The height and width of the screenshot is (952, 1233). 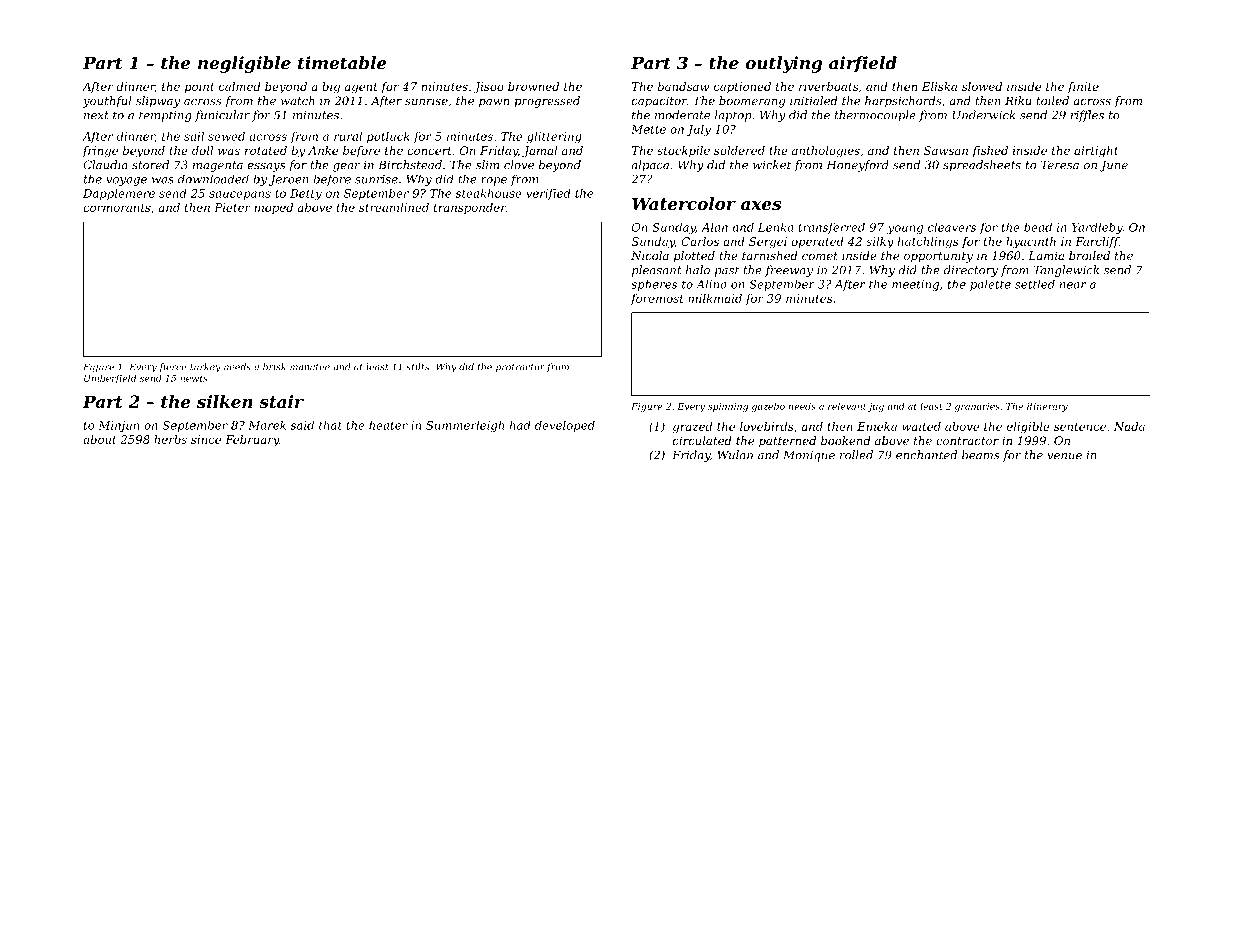 I want to click on timetable, so click(x=342, y=63).
